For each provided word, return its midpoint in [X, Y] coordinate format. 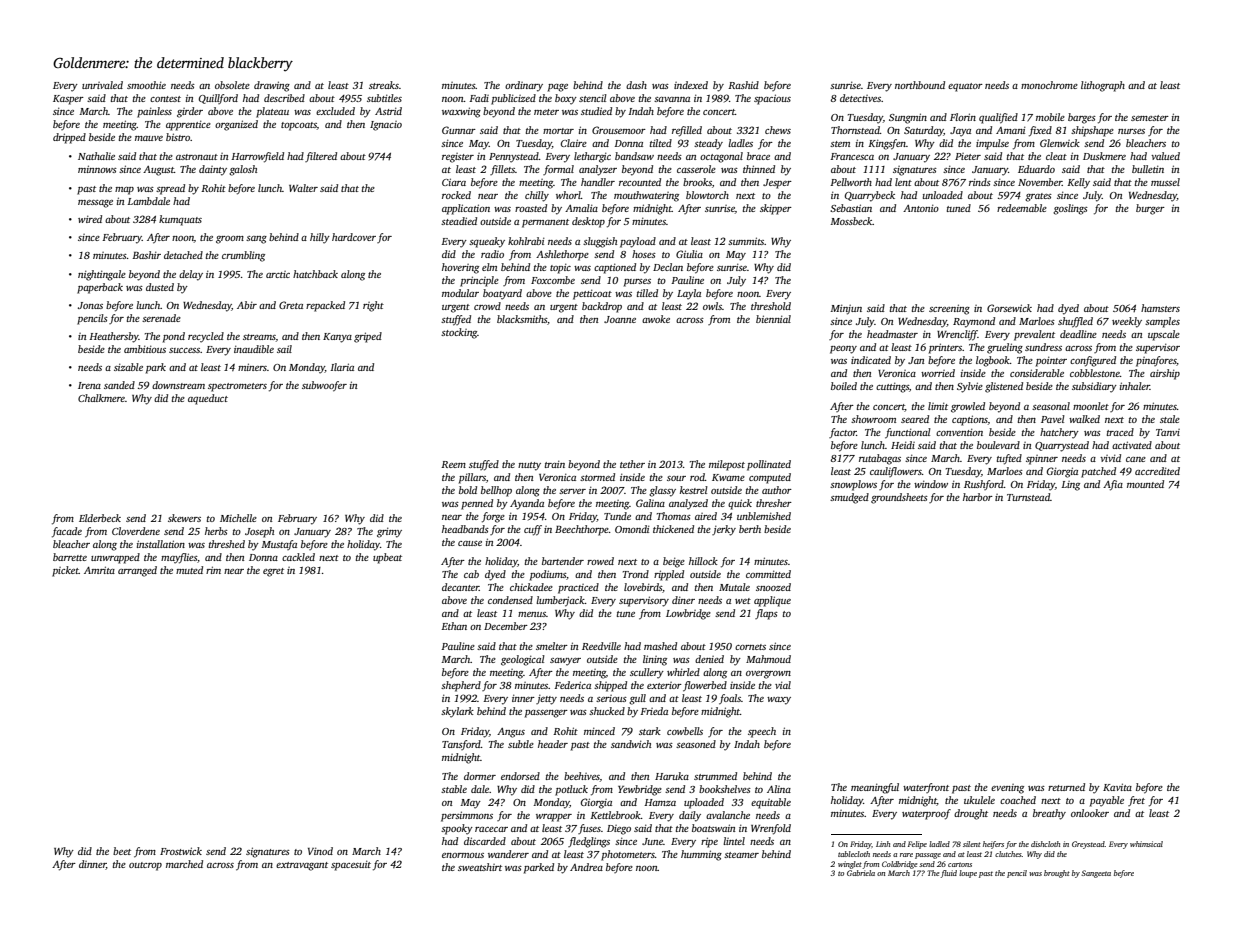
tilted [661, 143]
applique [772, 601]
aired [706, 516]
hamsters [1160, 308]
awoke [656, 319]
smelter [552, 646]
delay [191, 275]
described [284, 98]
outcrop [145, 866]
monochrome [1049, 85]
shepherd [461, 686]
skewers [184, 518]
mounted [1145, 484]
